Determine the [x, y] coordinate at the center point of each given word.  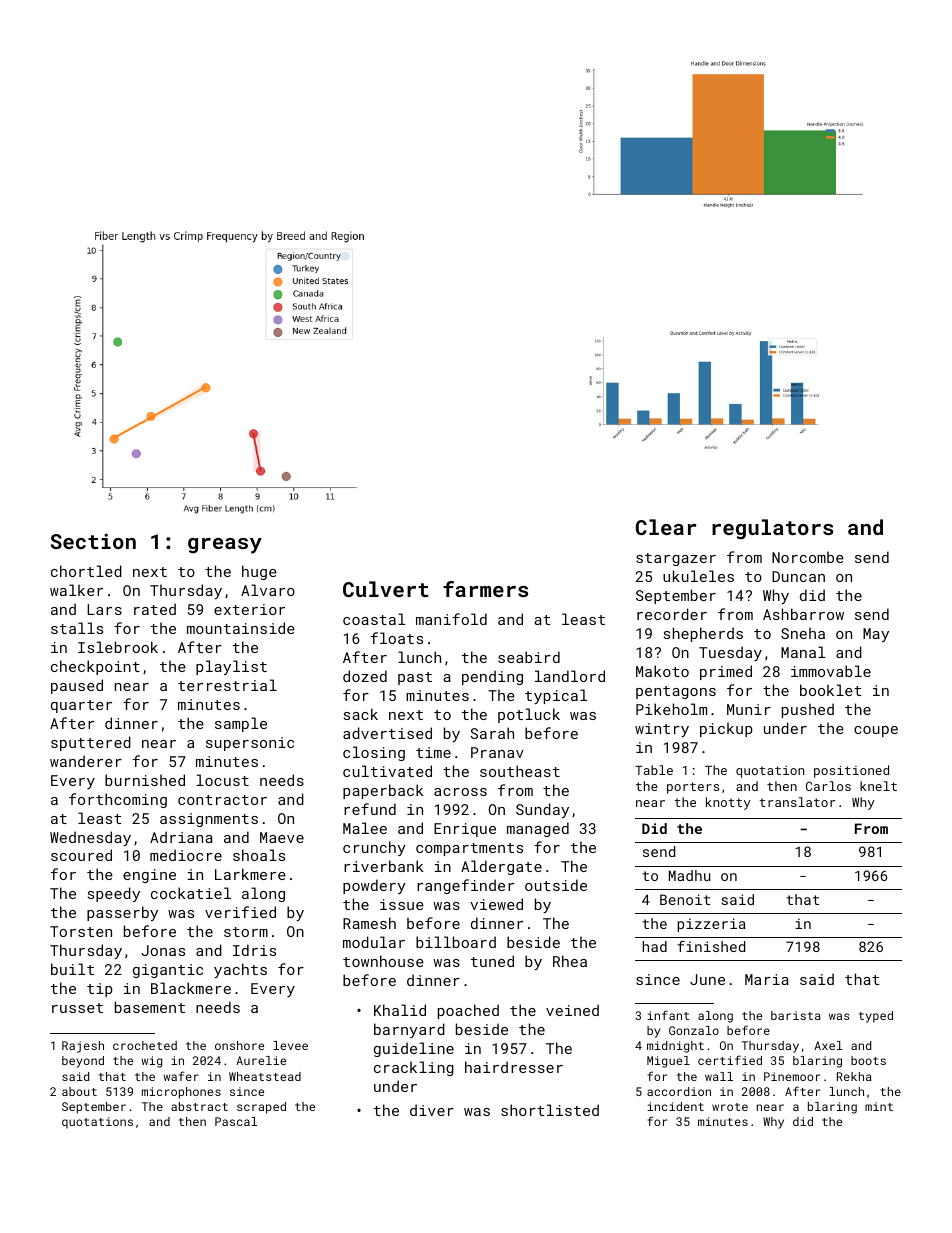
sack [361, 714]
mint [879, 1106]
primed [726, 672]
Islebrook [118, 647]
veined [572, 1010]
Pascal [236, 1121]
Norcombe [808, 557]
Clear [666, 527]
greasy [225, 546]
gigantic [168, 971]
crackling [414, 1068]
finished [711, 946]
